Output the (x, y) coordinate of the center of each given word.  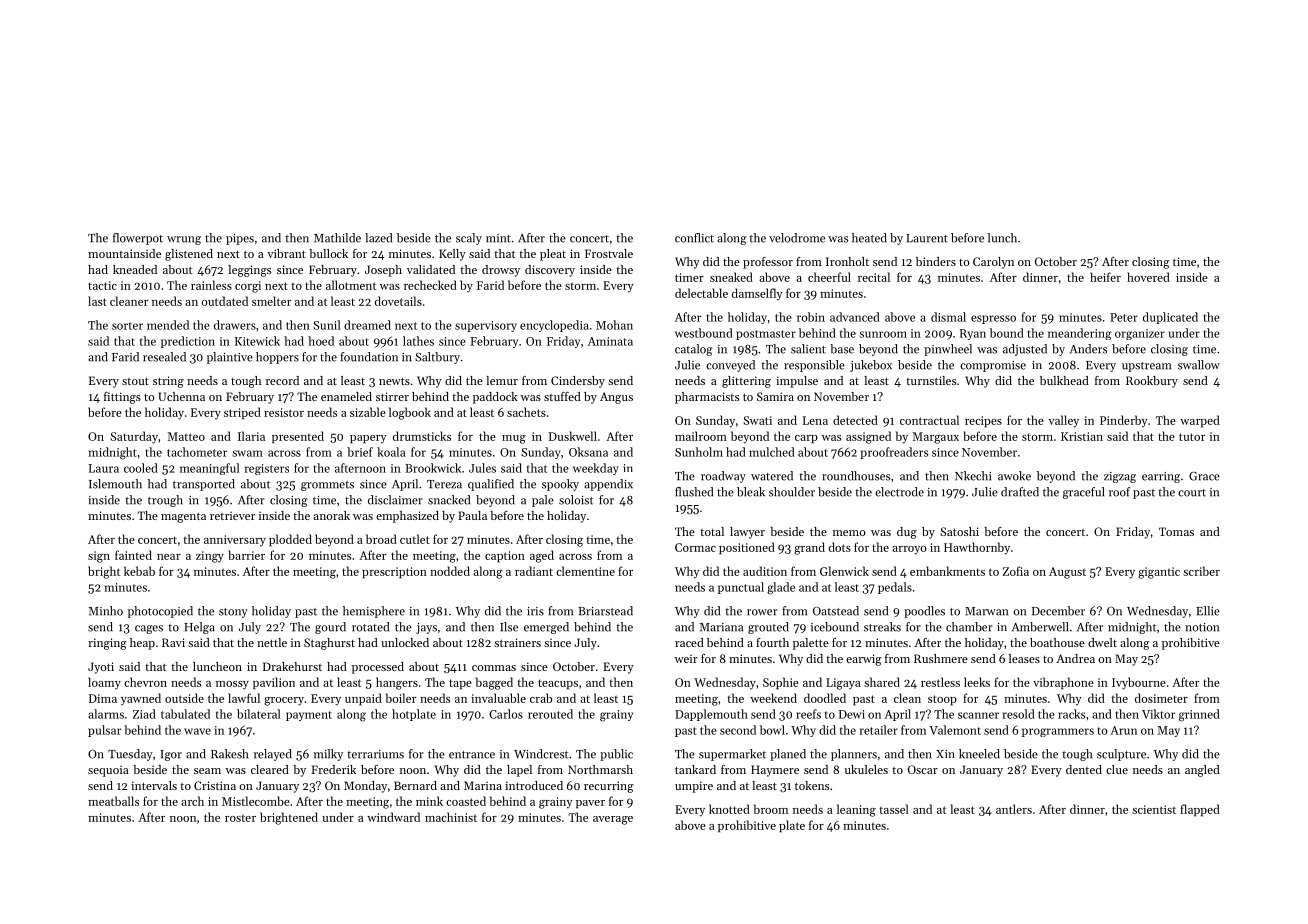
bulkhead (1064, 380)
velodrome (797, 238)
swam (247, 453)
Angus (616, 398)
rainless (211, 285)
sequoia (108, 771)
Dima (103, 698)
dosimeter (1161, 698)
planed (788, 755)
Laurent (927, 238)
